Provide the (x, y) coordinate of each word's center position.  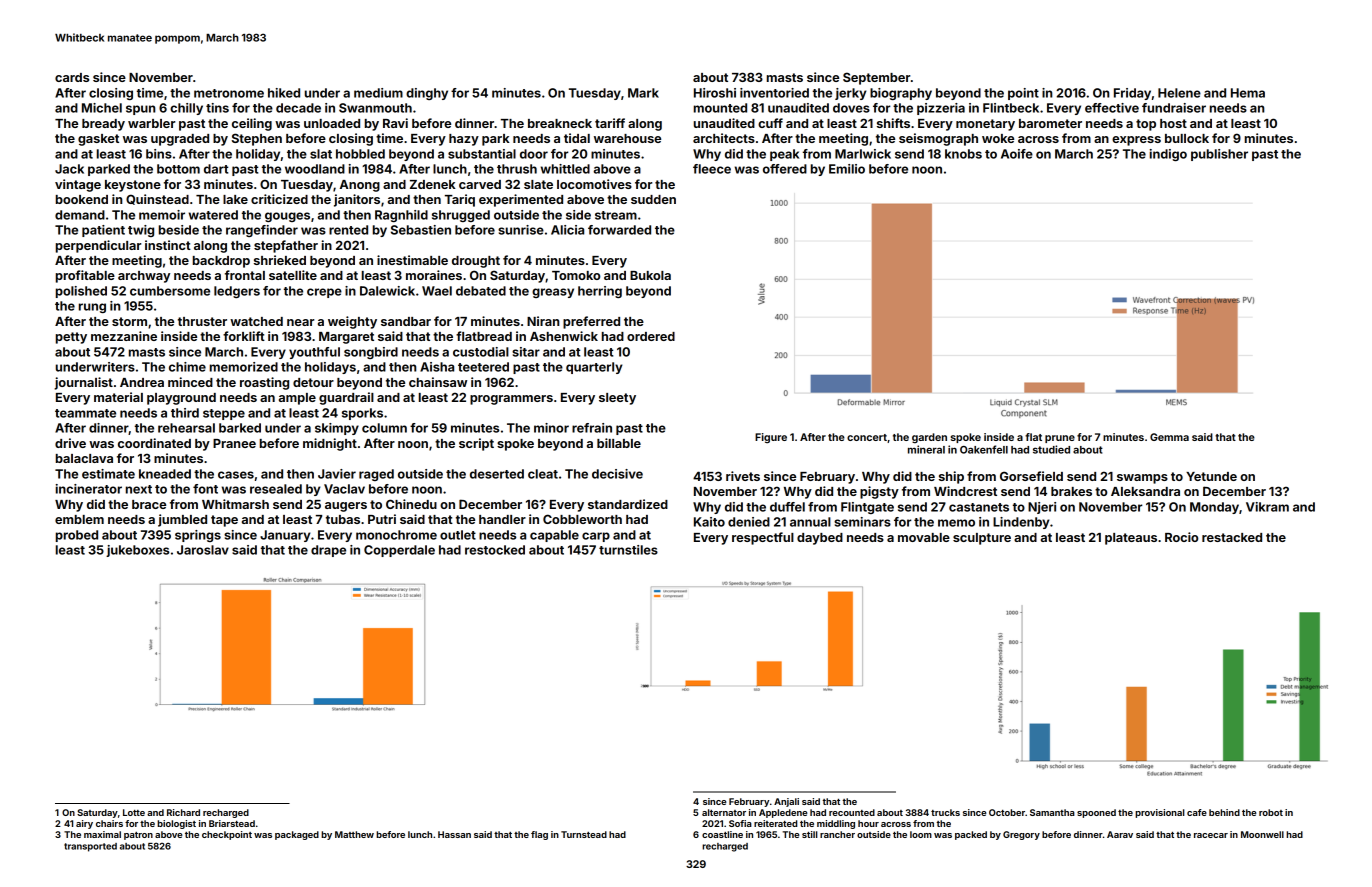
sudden (653, 199)
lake (235, 199)
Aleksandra (1145, 491)
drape (328, 551)
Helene (1179, 93)
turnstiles (628, 550)
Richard (183, 812)
